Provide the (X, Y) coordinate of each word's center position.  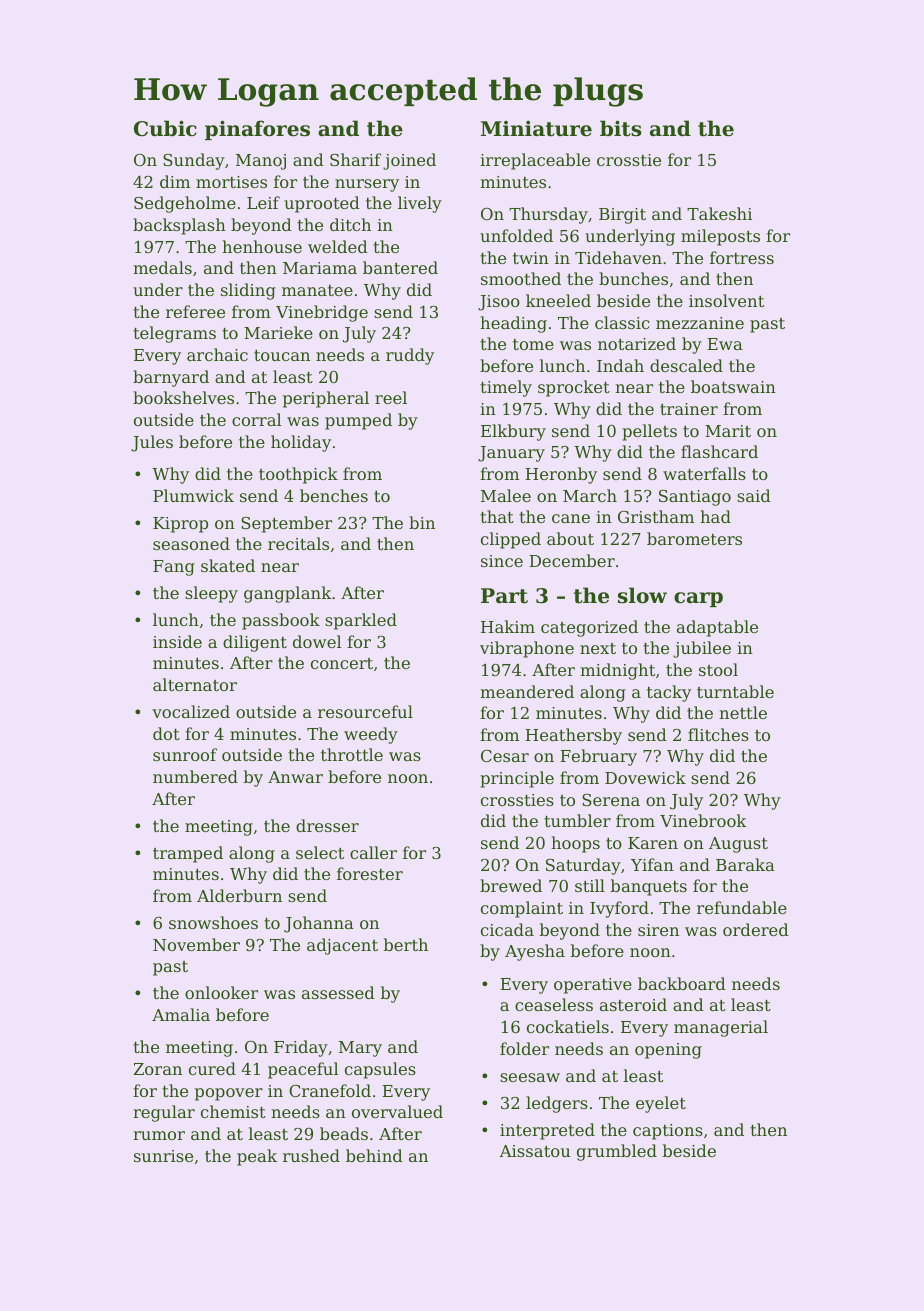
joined (409, 161)
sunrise (163, 1156)
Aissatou (534, 1151)
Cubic (165, 128)
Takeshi (719, 213)
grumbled (617, 1152)
